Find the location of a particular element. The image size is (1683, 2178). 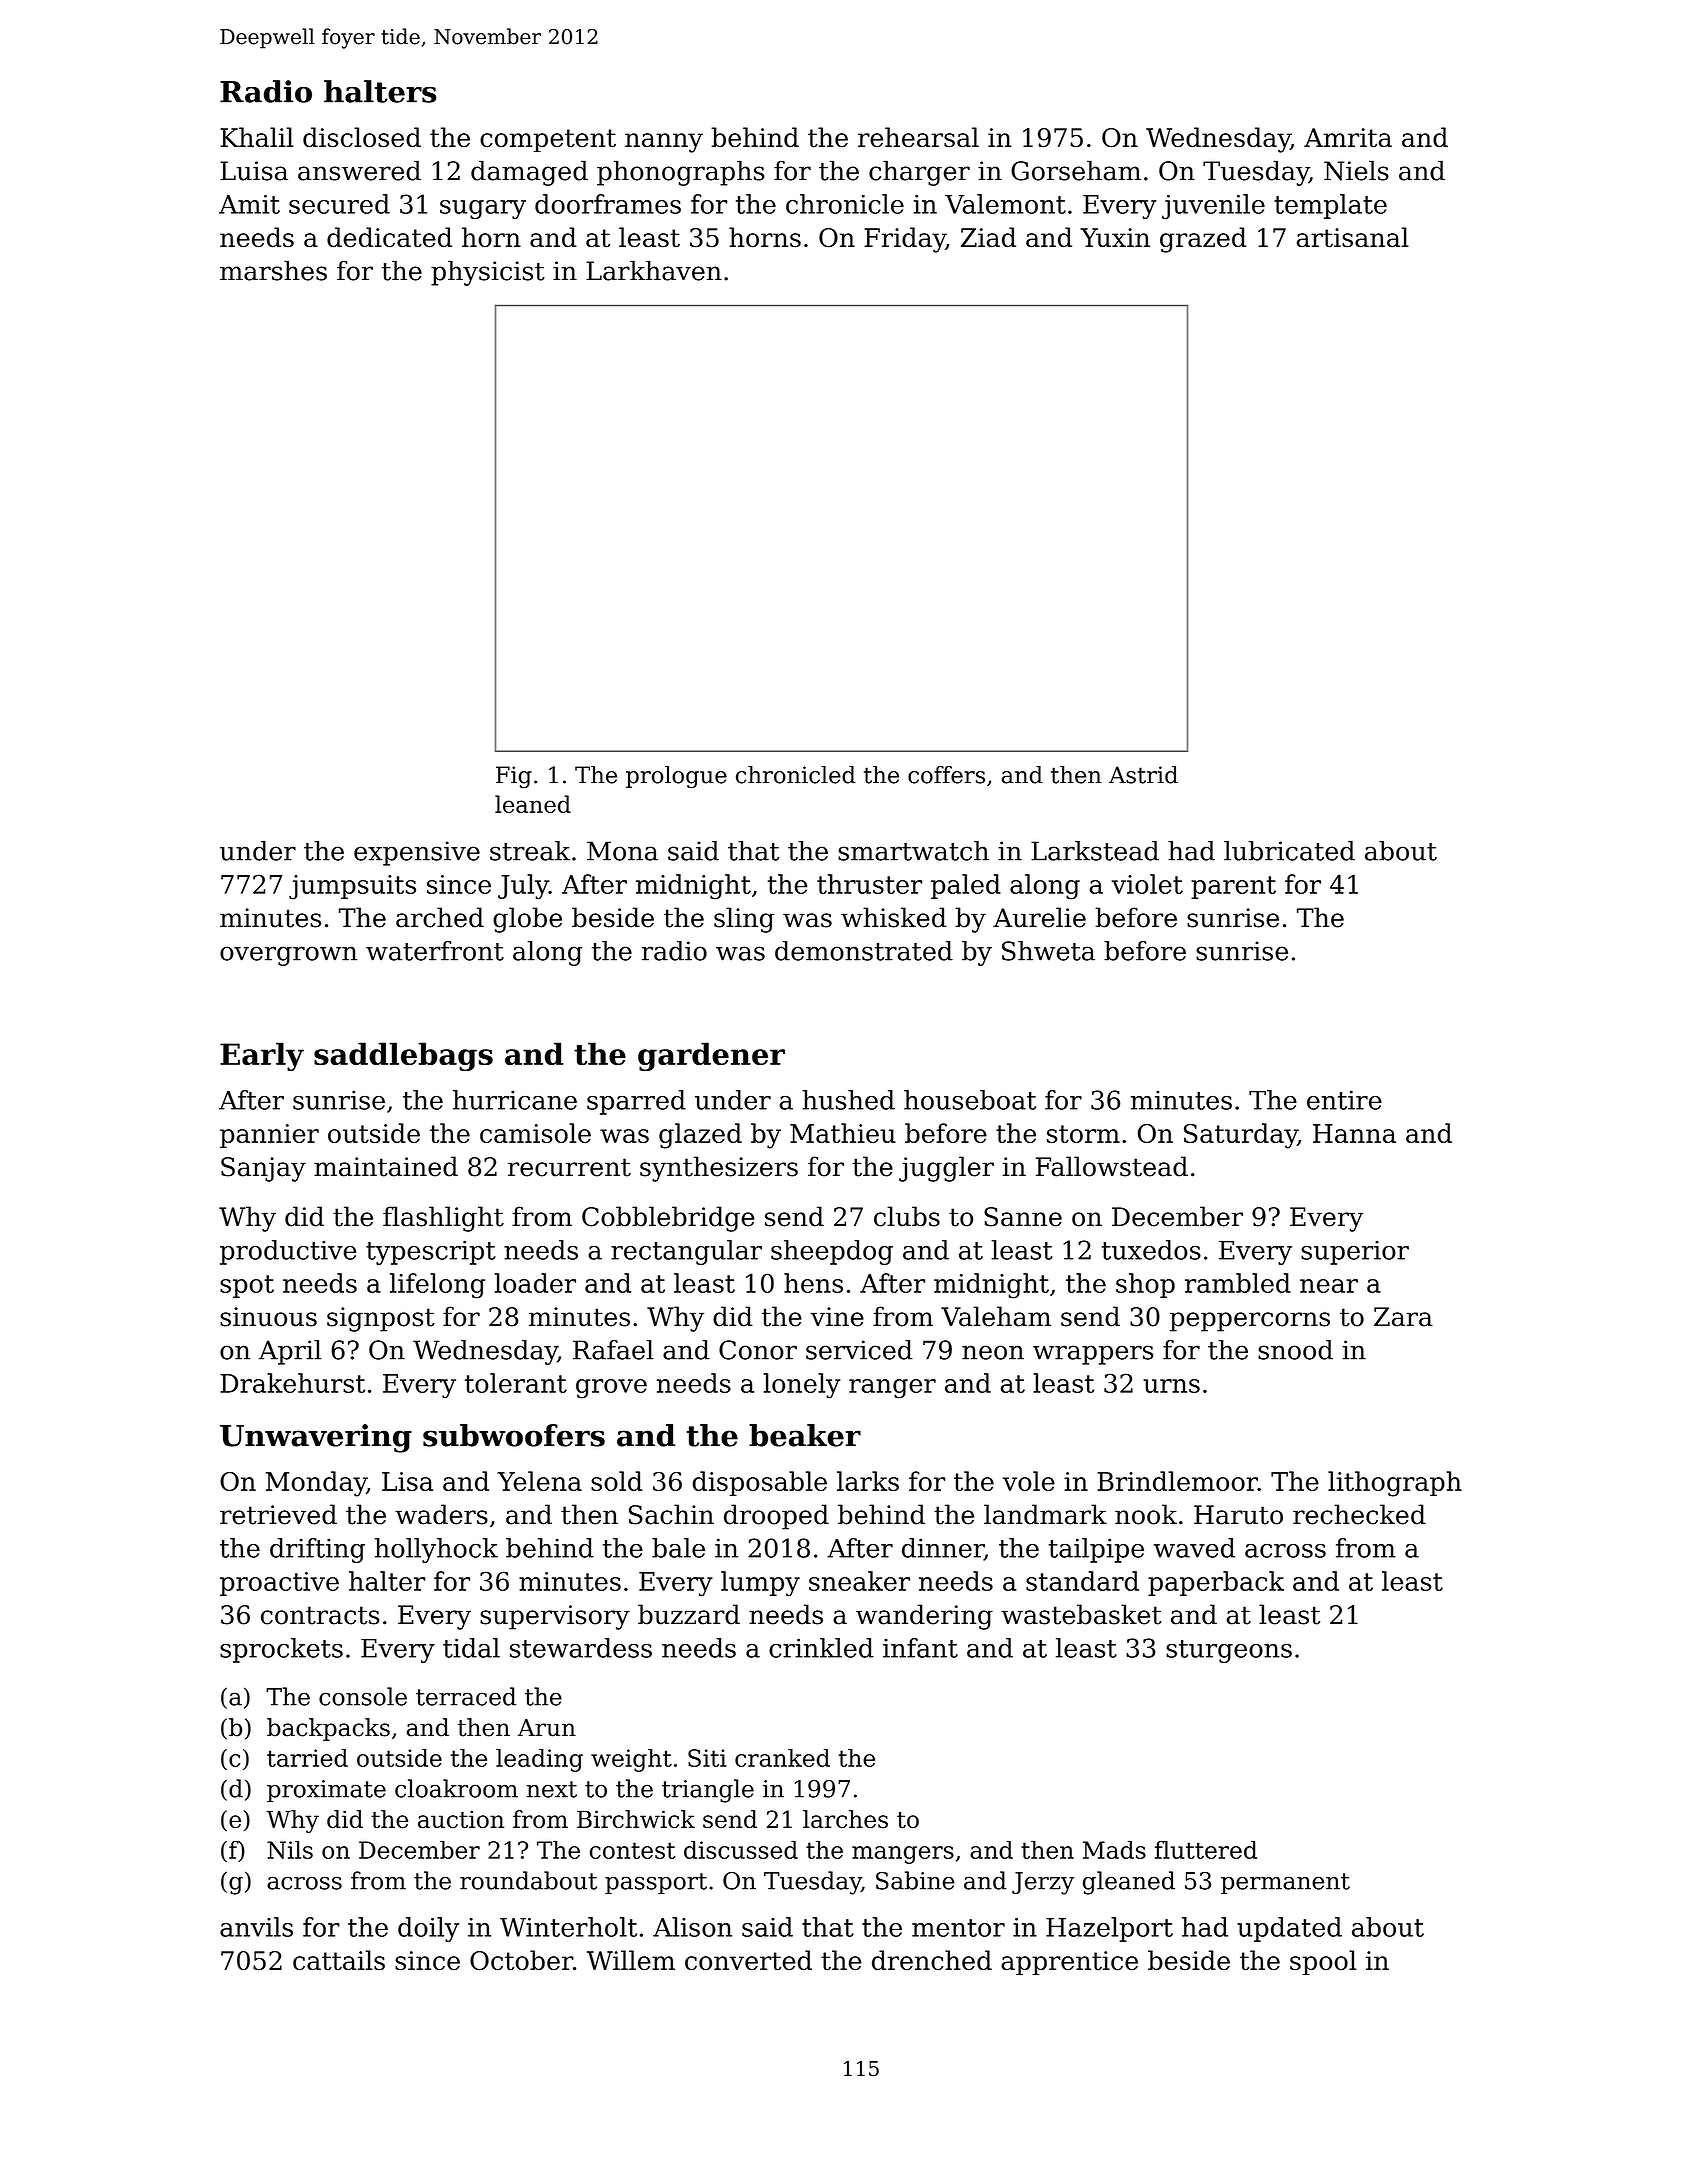

entire is located at coordinates (1344, 1100).
